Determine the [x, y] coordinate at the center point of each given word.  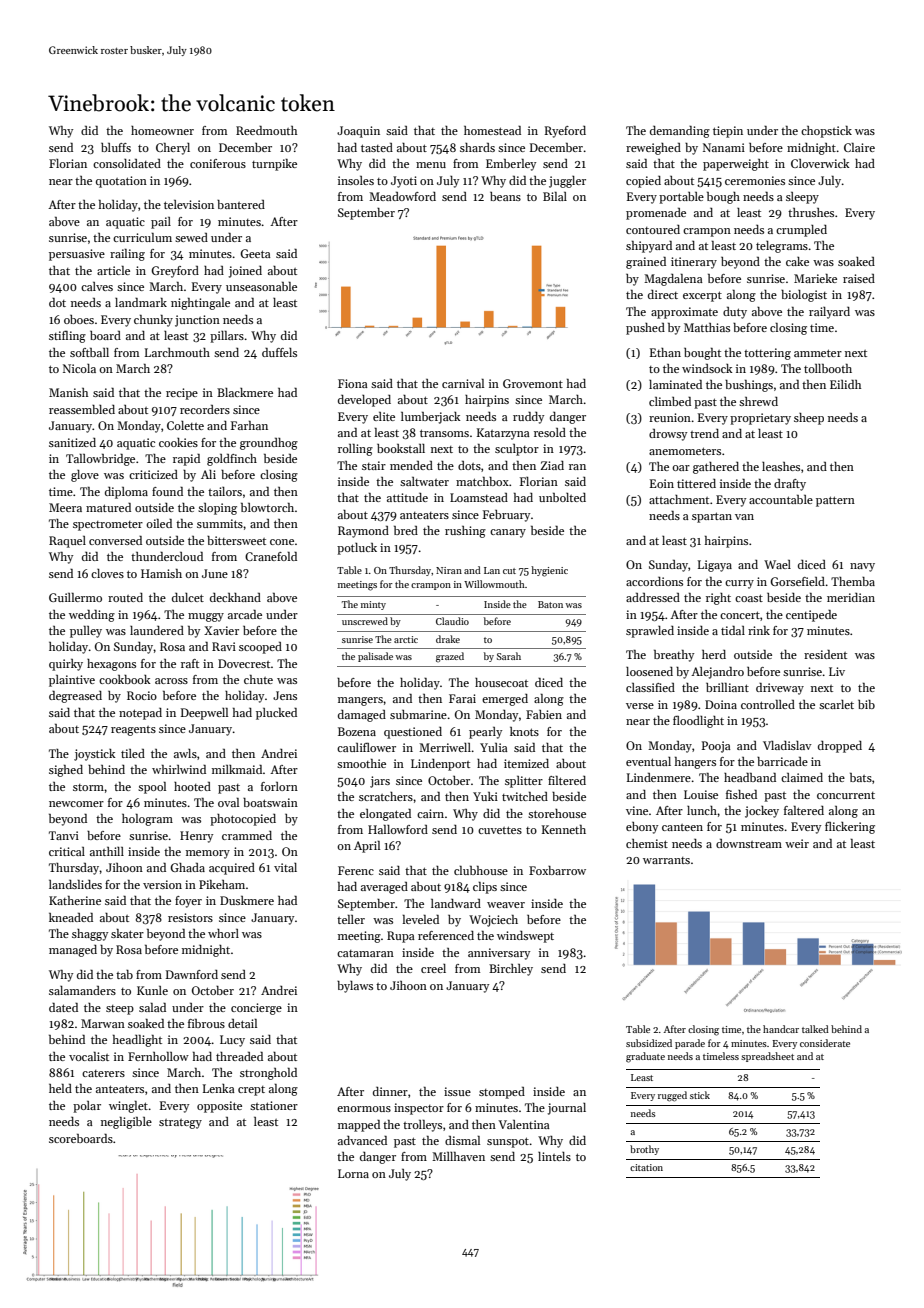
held [60, 1088]
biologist [804, 296]
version [162, 884]
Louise [701, 794]
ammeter [818, 353]
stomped [502, 1093]
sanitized [72, 442]
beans [505, 196]
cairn [430, 813]
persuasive [77, 255]
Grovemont [533, 383]
